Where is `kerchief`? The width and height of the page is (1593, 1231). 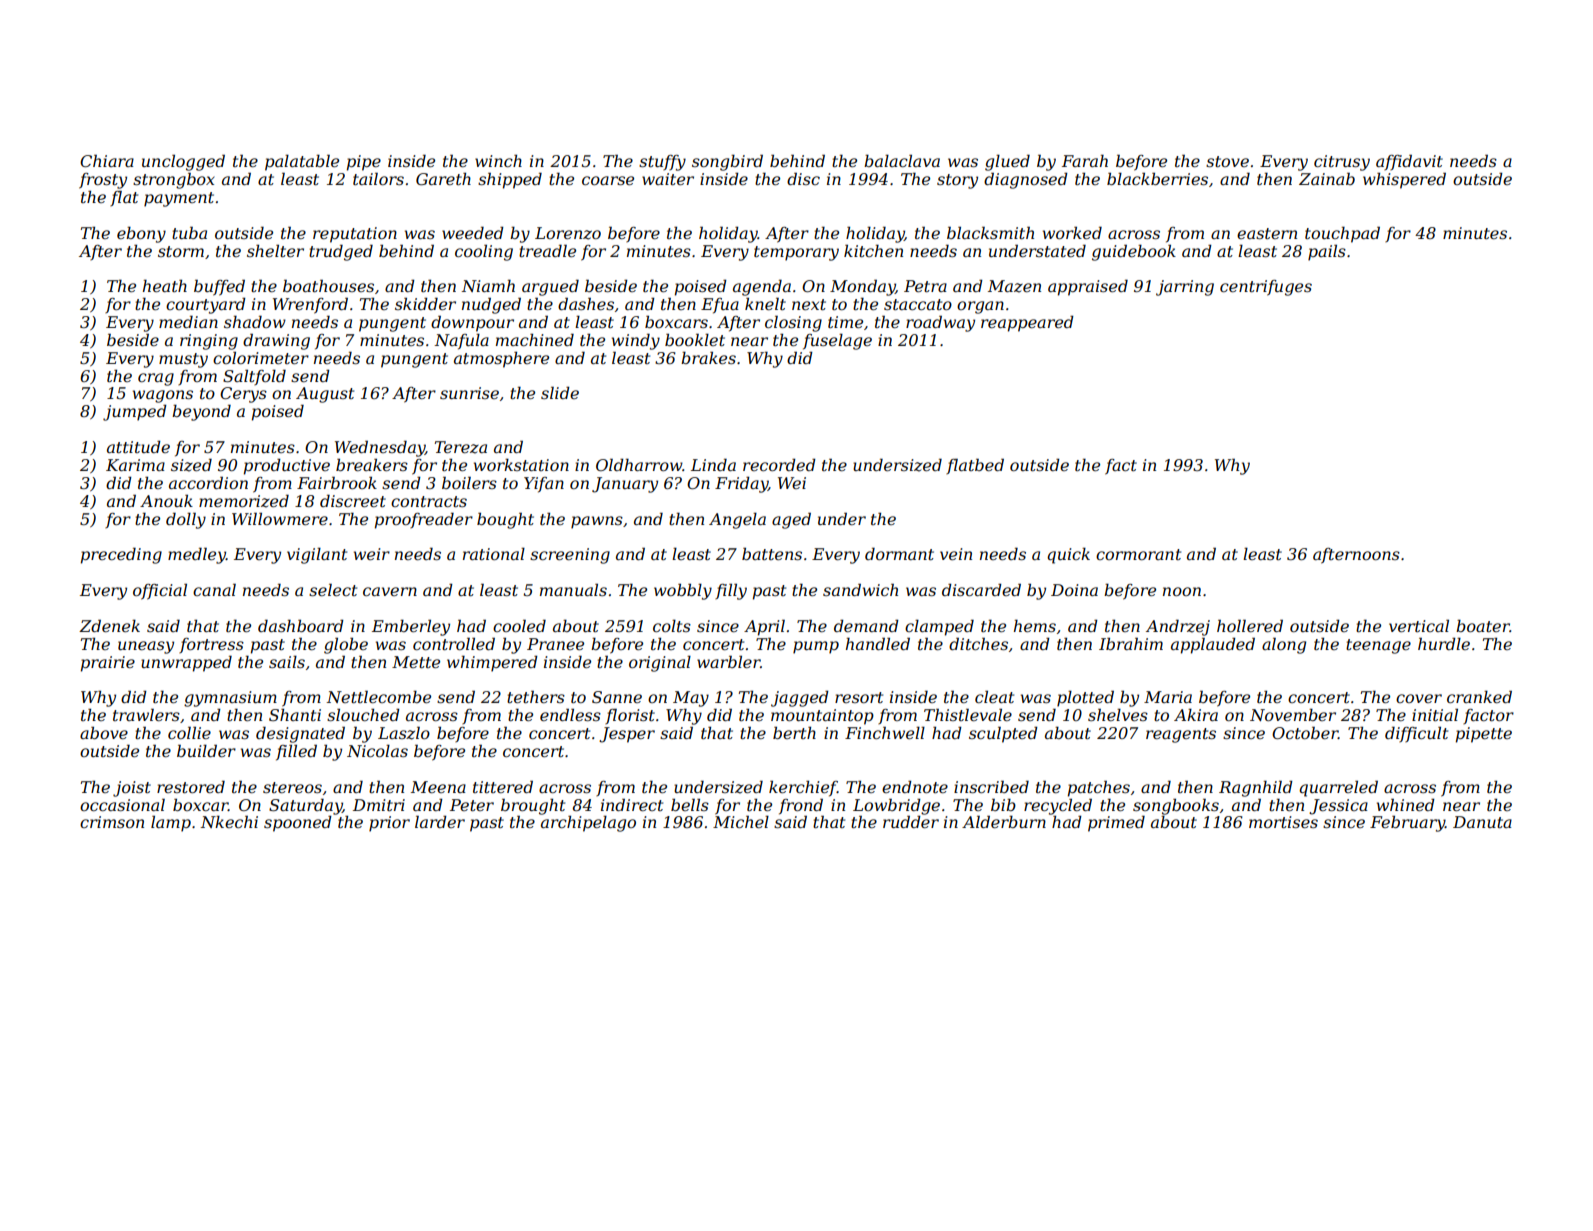 kerchief is located at coordinates (803, 788).
